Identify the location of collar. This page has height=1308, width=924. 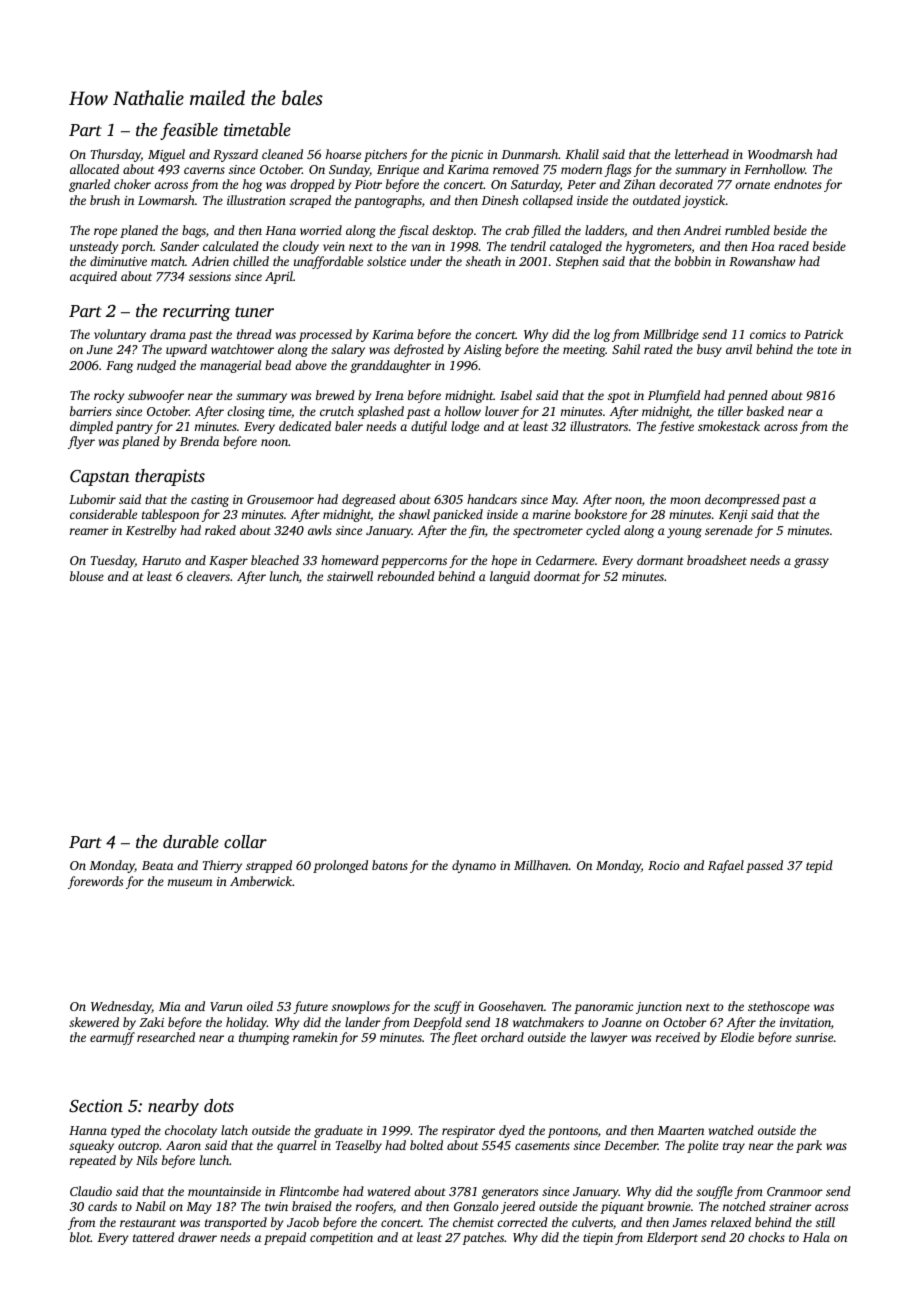
(245, 841).
